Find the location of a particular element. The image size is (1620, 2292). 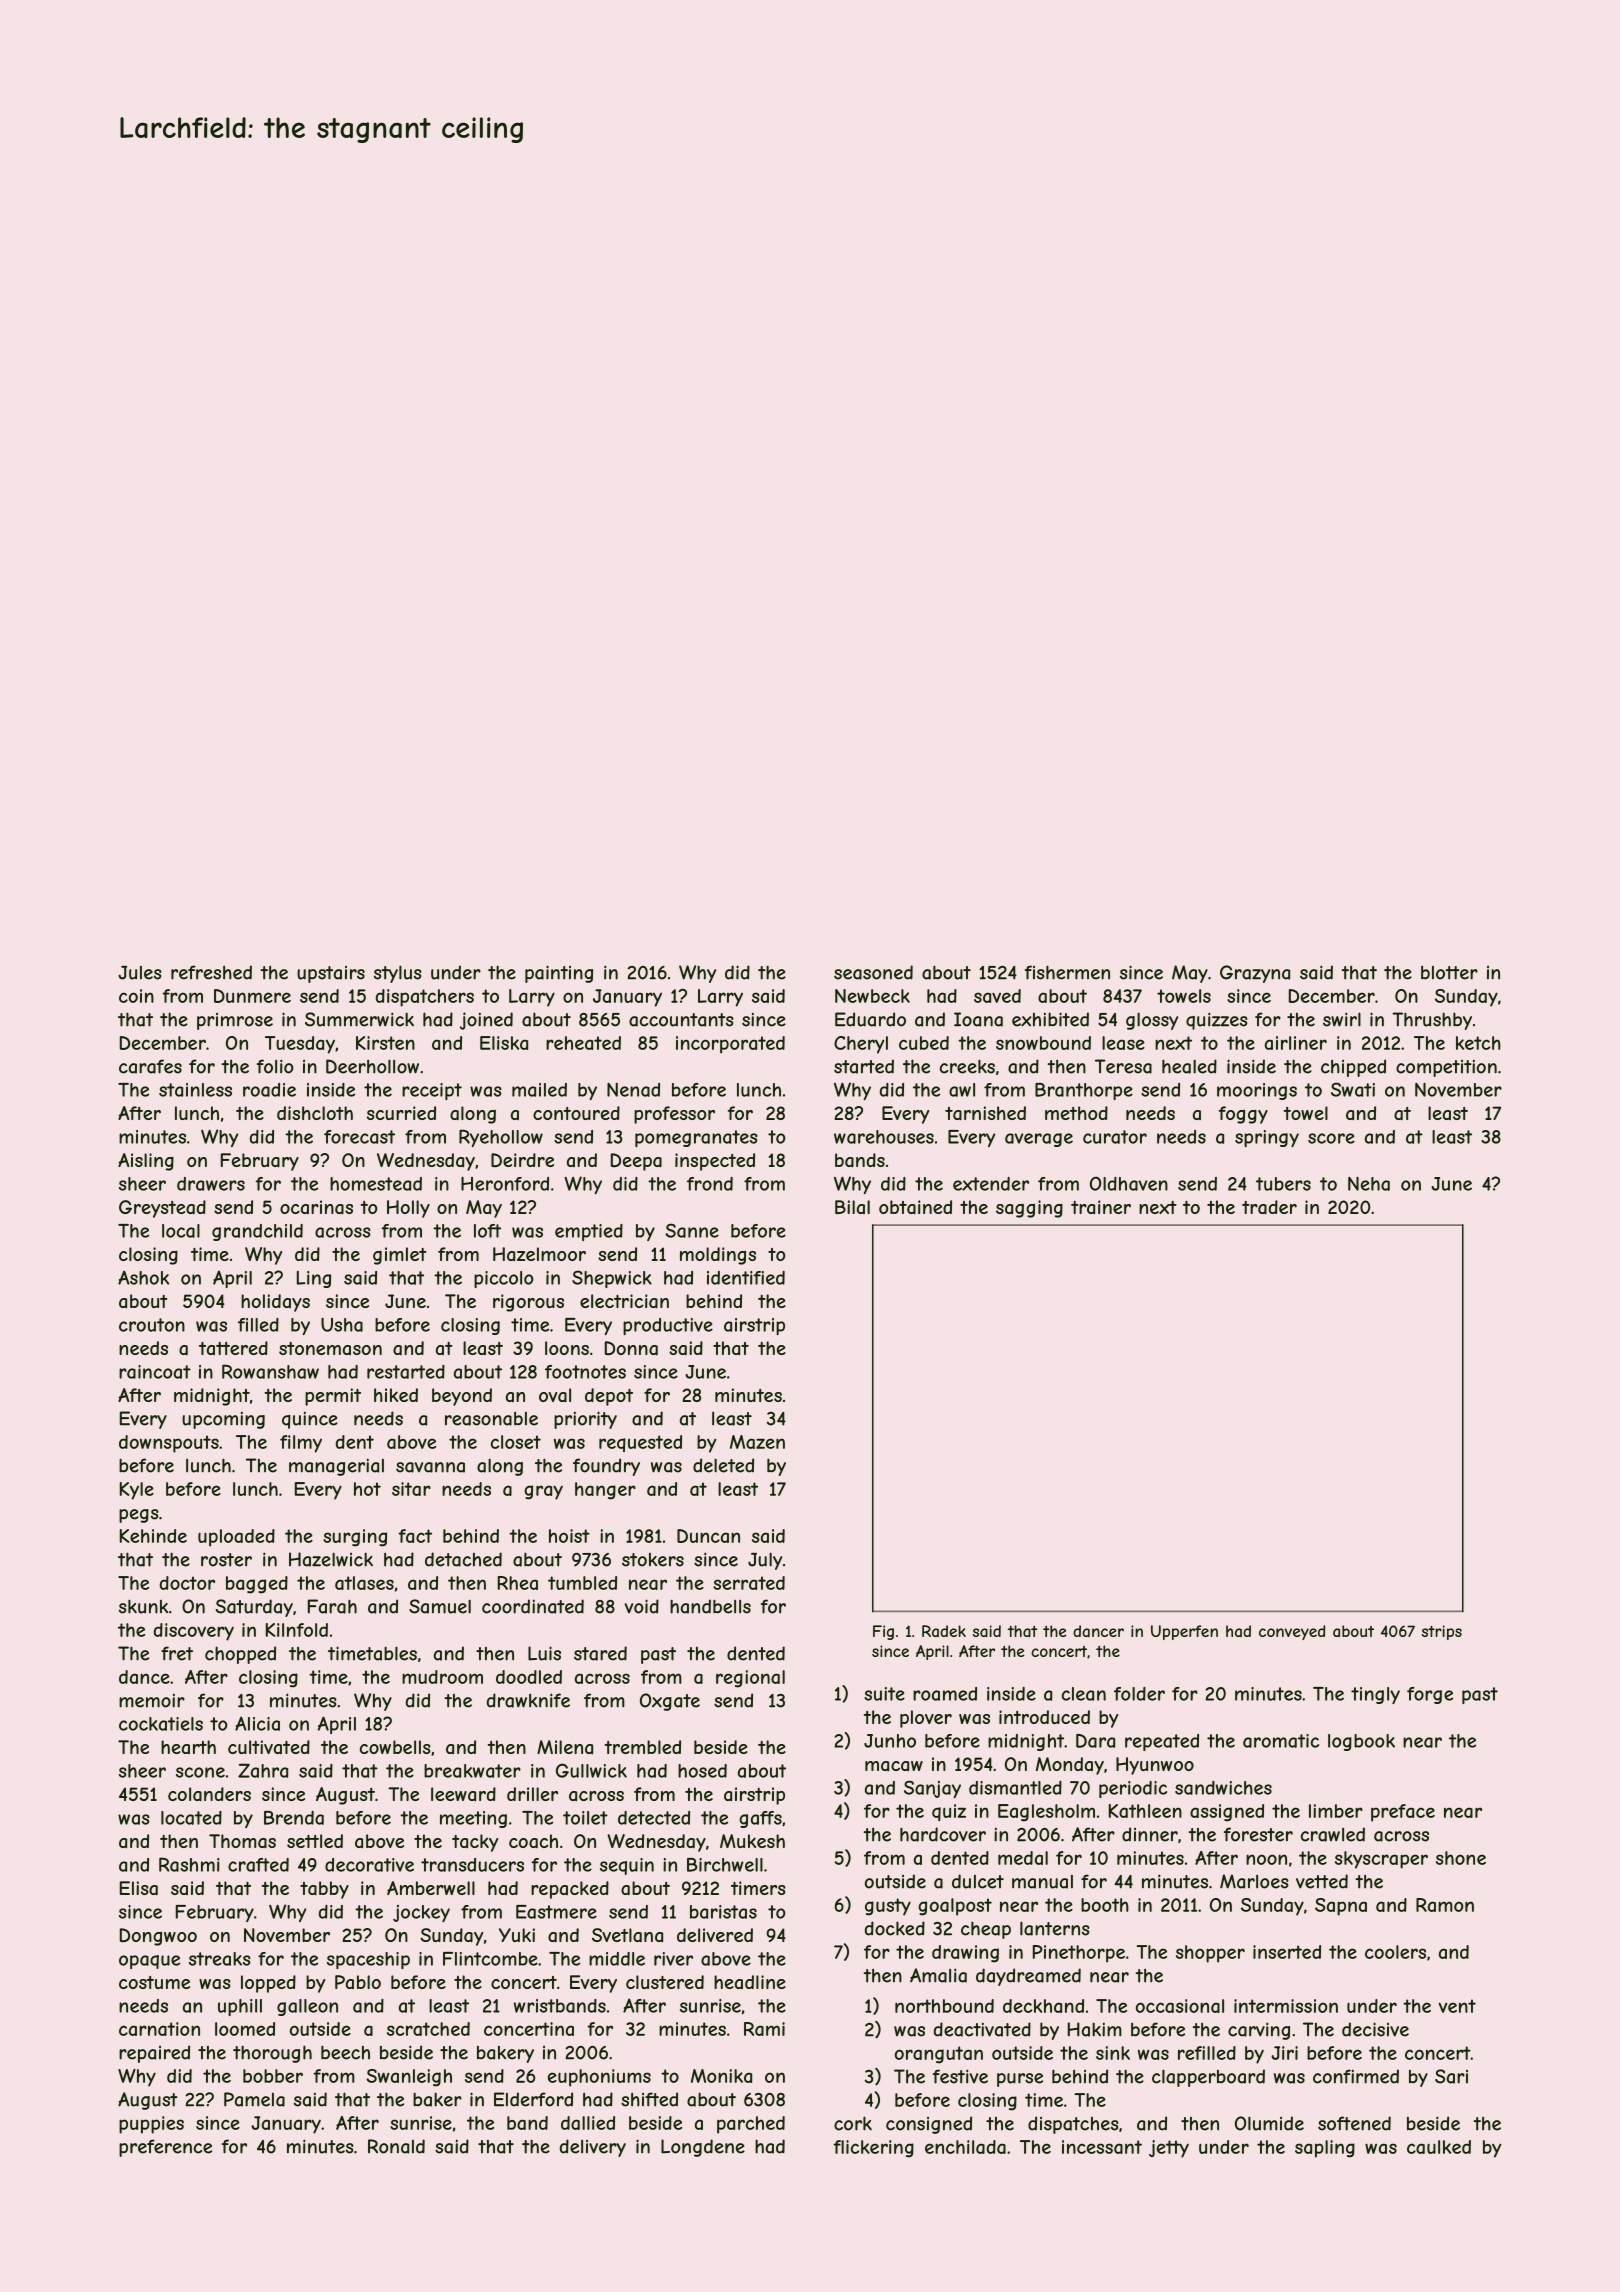

hardcover is located at coordinates (943, 1834).
